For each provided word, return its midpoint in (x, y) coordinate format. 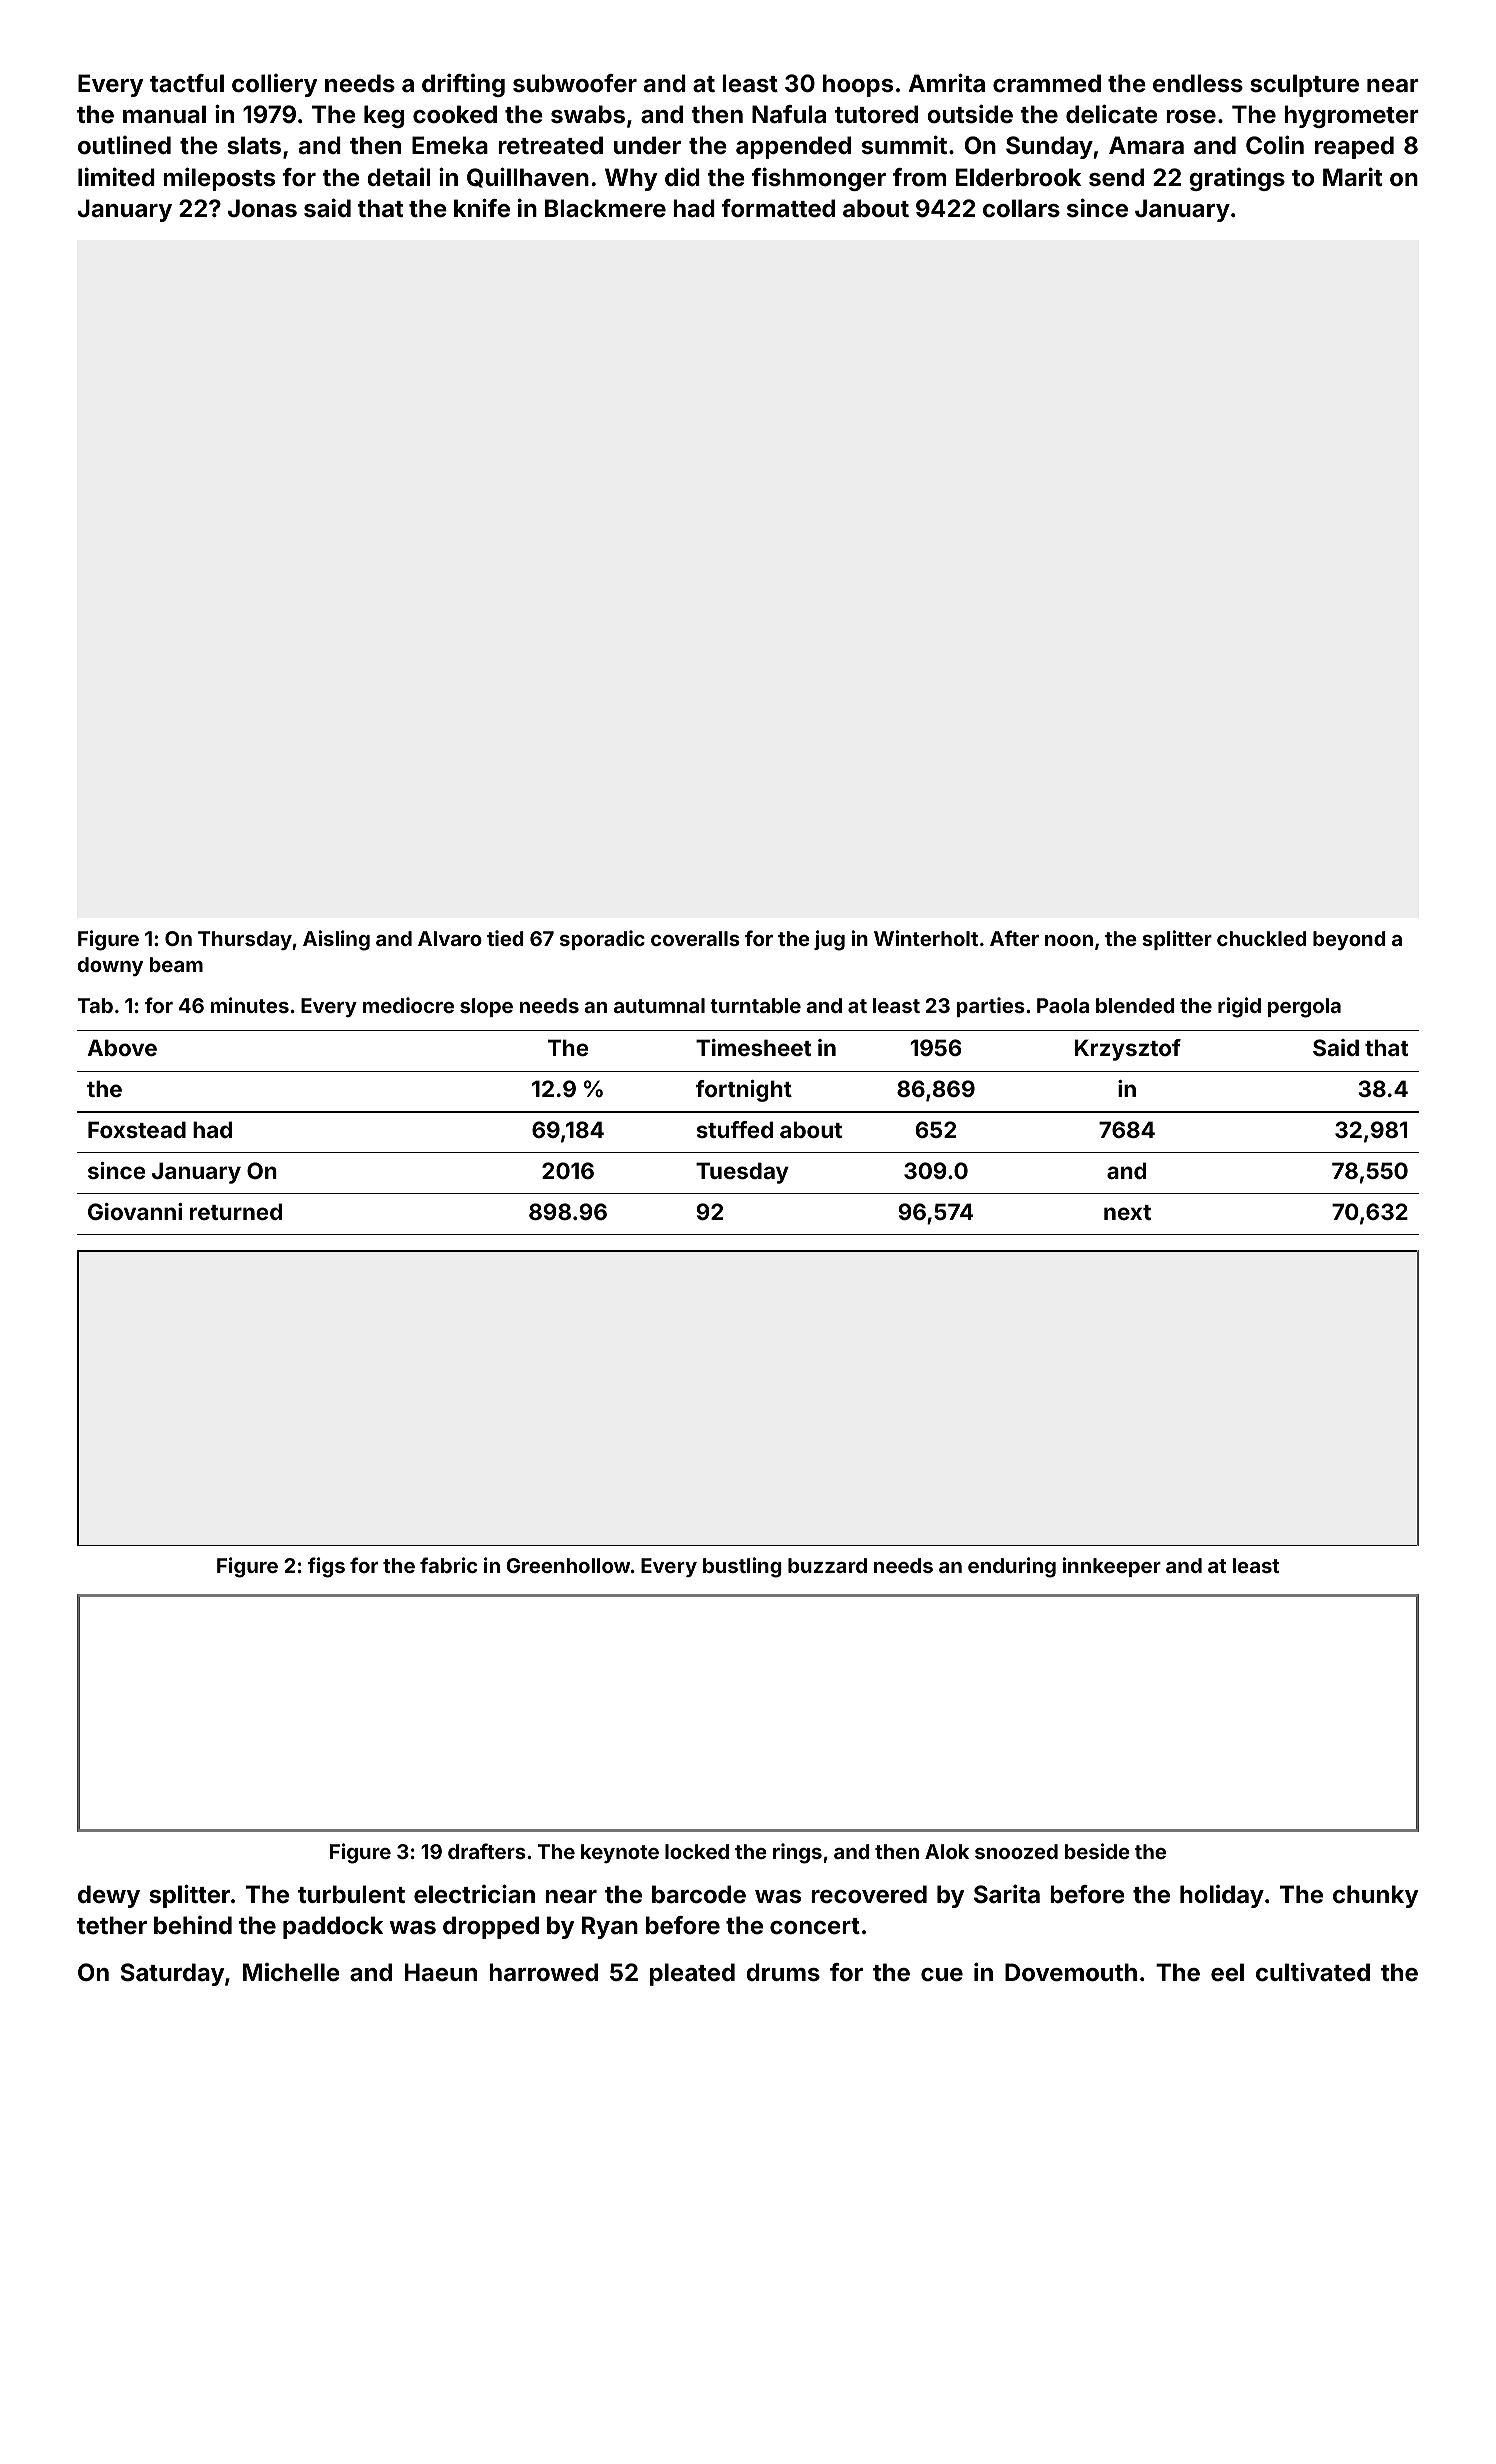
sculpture (1304, 85)
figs (326, 1567)
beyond (1349, 940)
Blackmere (605, 208)
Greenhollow (568, 1565)
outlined (124, 145)
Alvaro (450, 938)
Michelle (291, 1972)
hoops (858, 85)
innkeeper (1111, 1567)
